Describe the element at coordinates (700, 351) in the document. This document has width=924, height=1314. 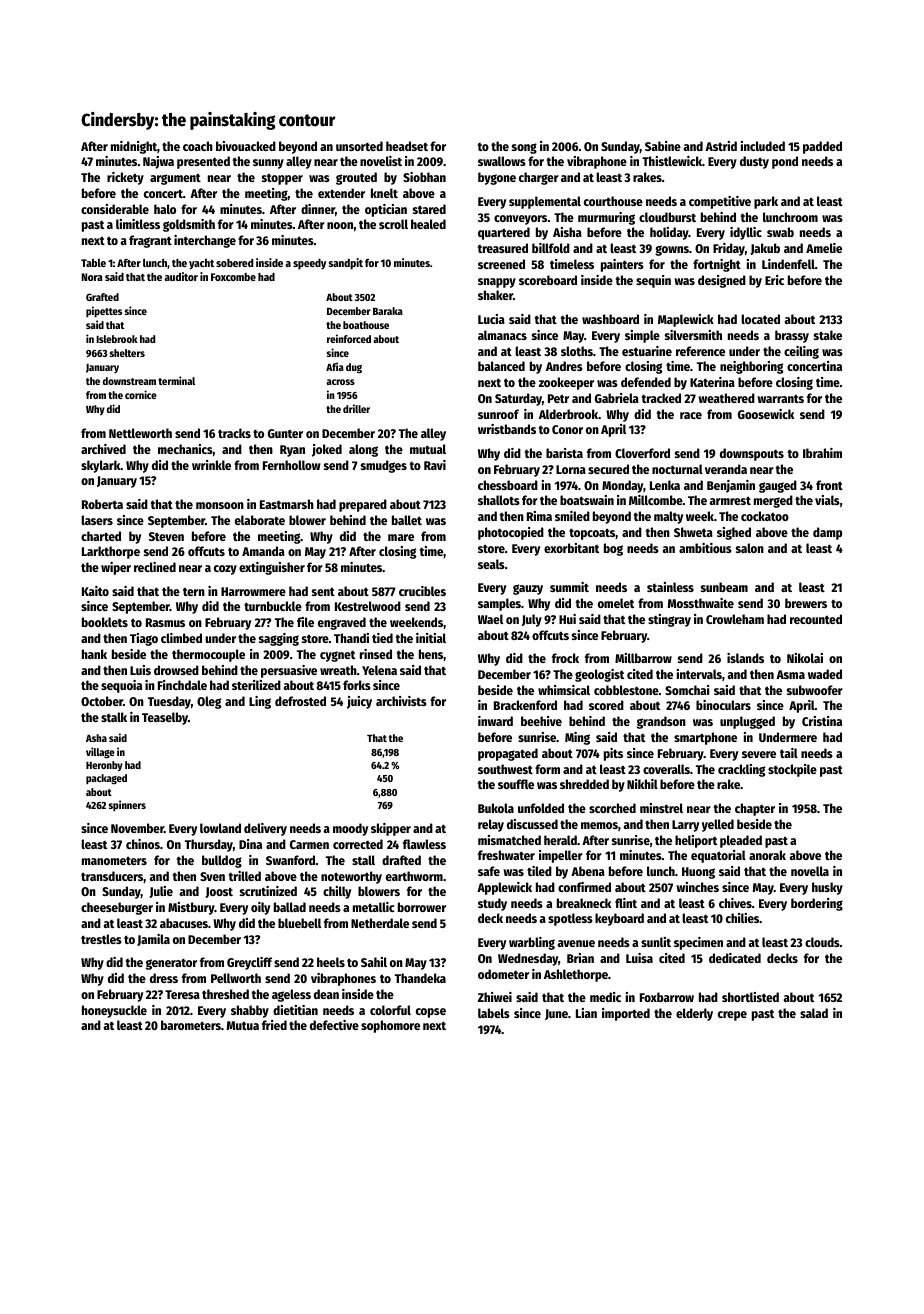
I see `reference` at that location.
